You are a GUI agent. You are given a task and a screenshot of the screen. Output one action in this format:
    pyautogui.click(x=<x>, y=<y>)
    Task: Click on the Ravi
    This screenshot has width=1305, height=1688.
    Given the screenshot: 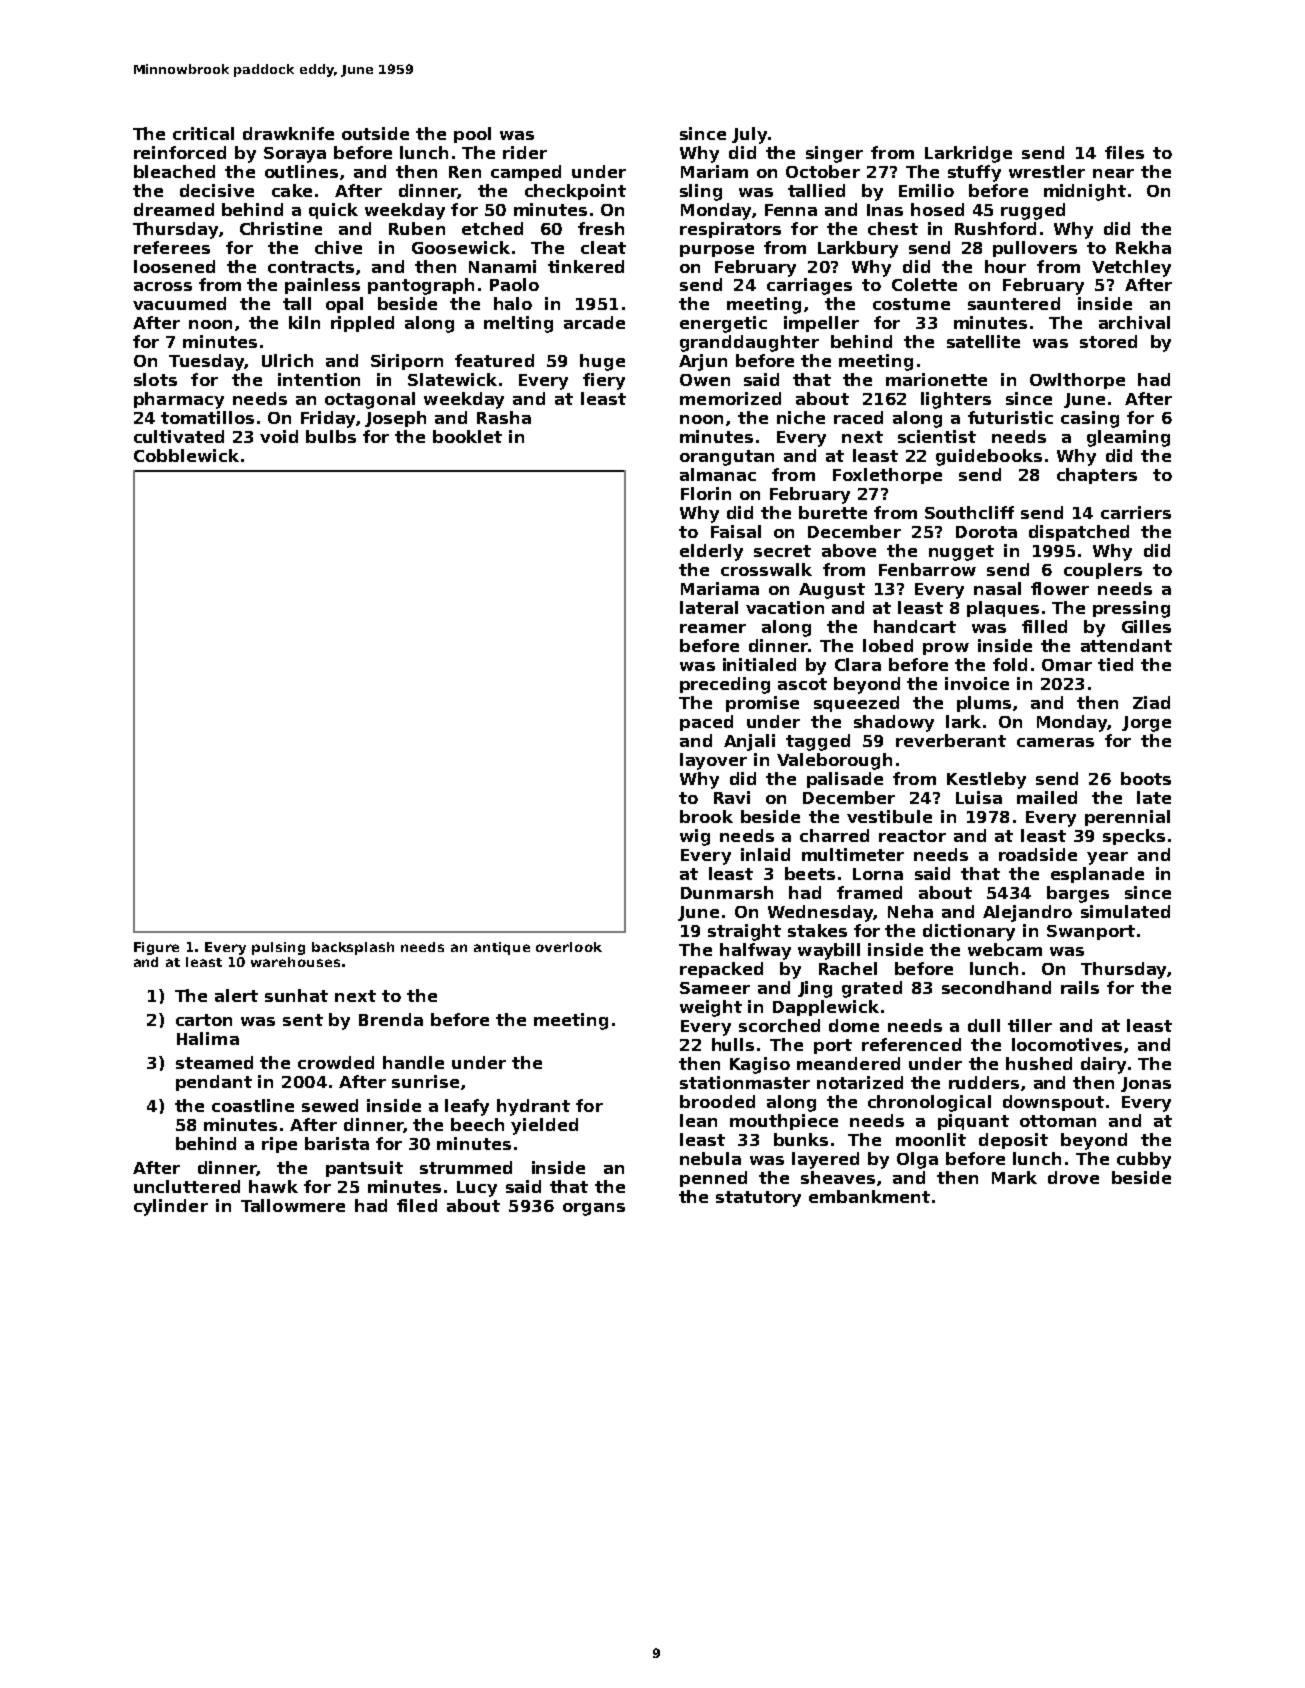 What is the action you would take?
    pyautogui.click(x=732, y=797)
